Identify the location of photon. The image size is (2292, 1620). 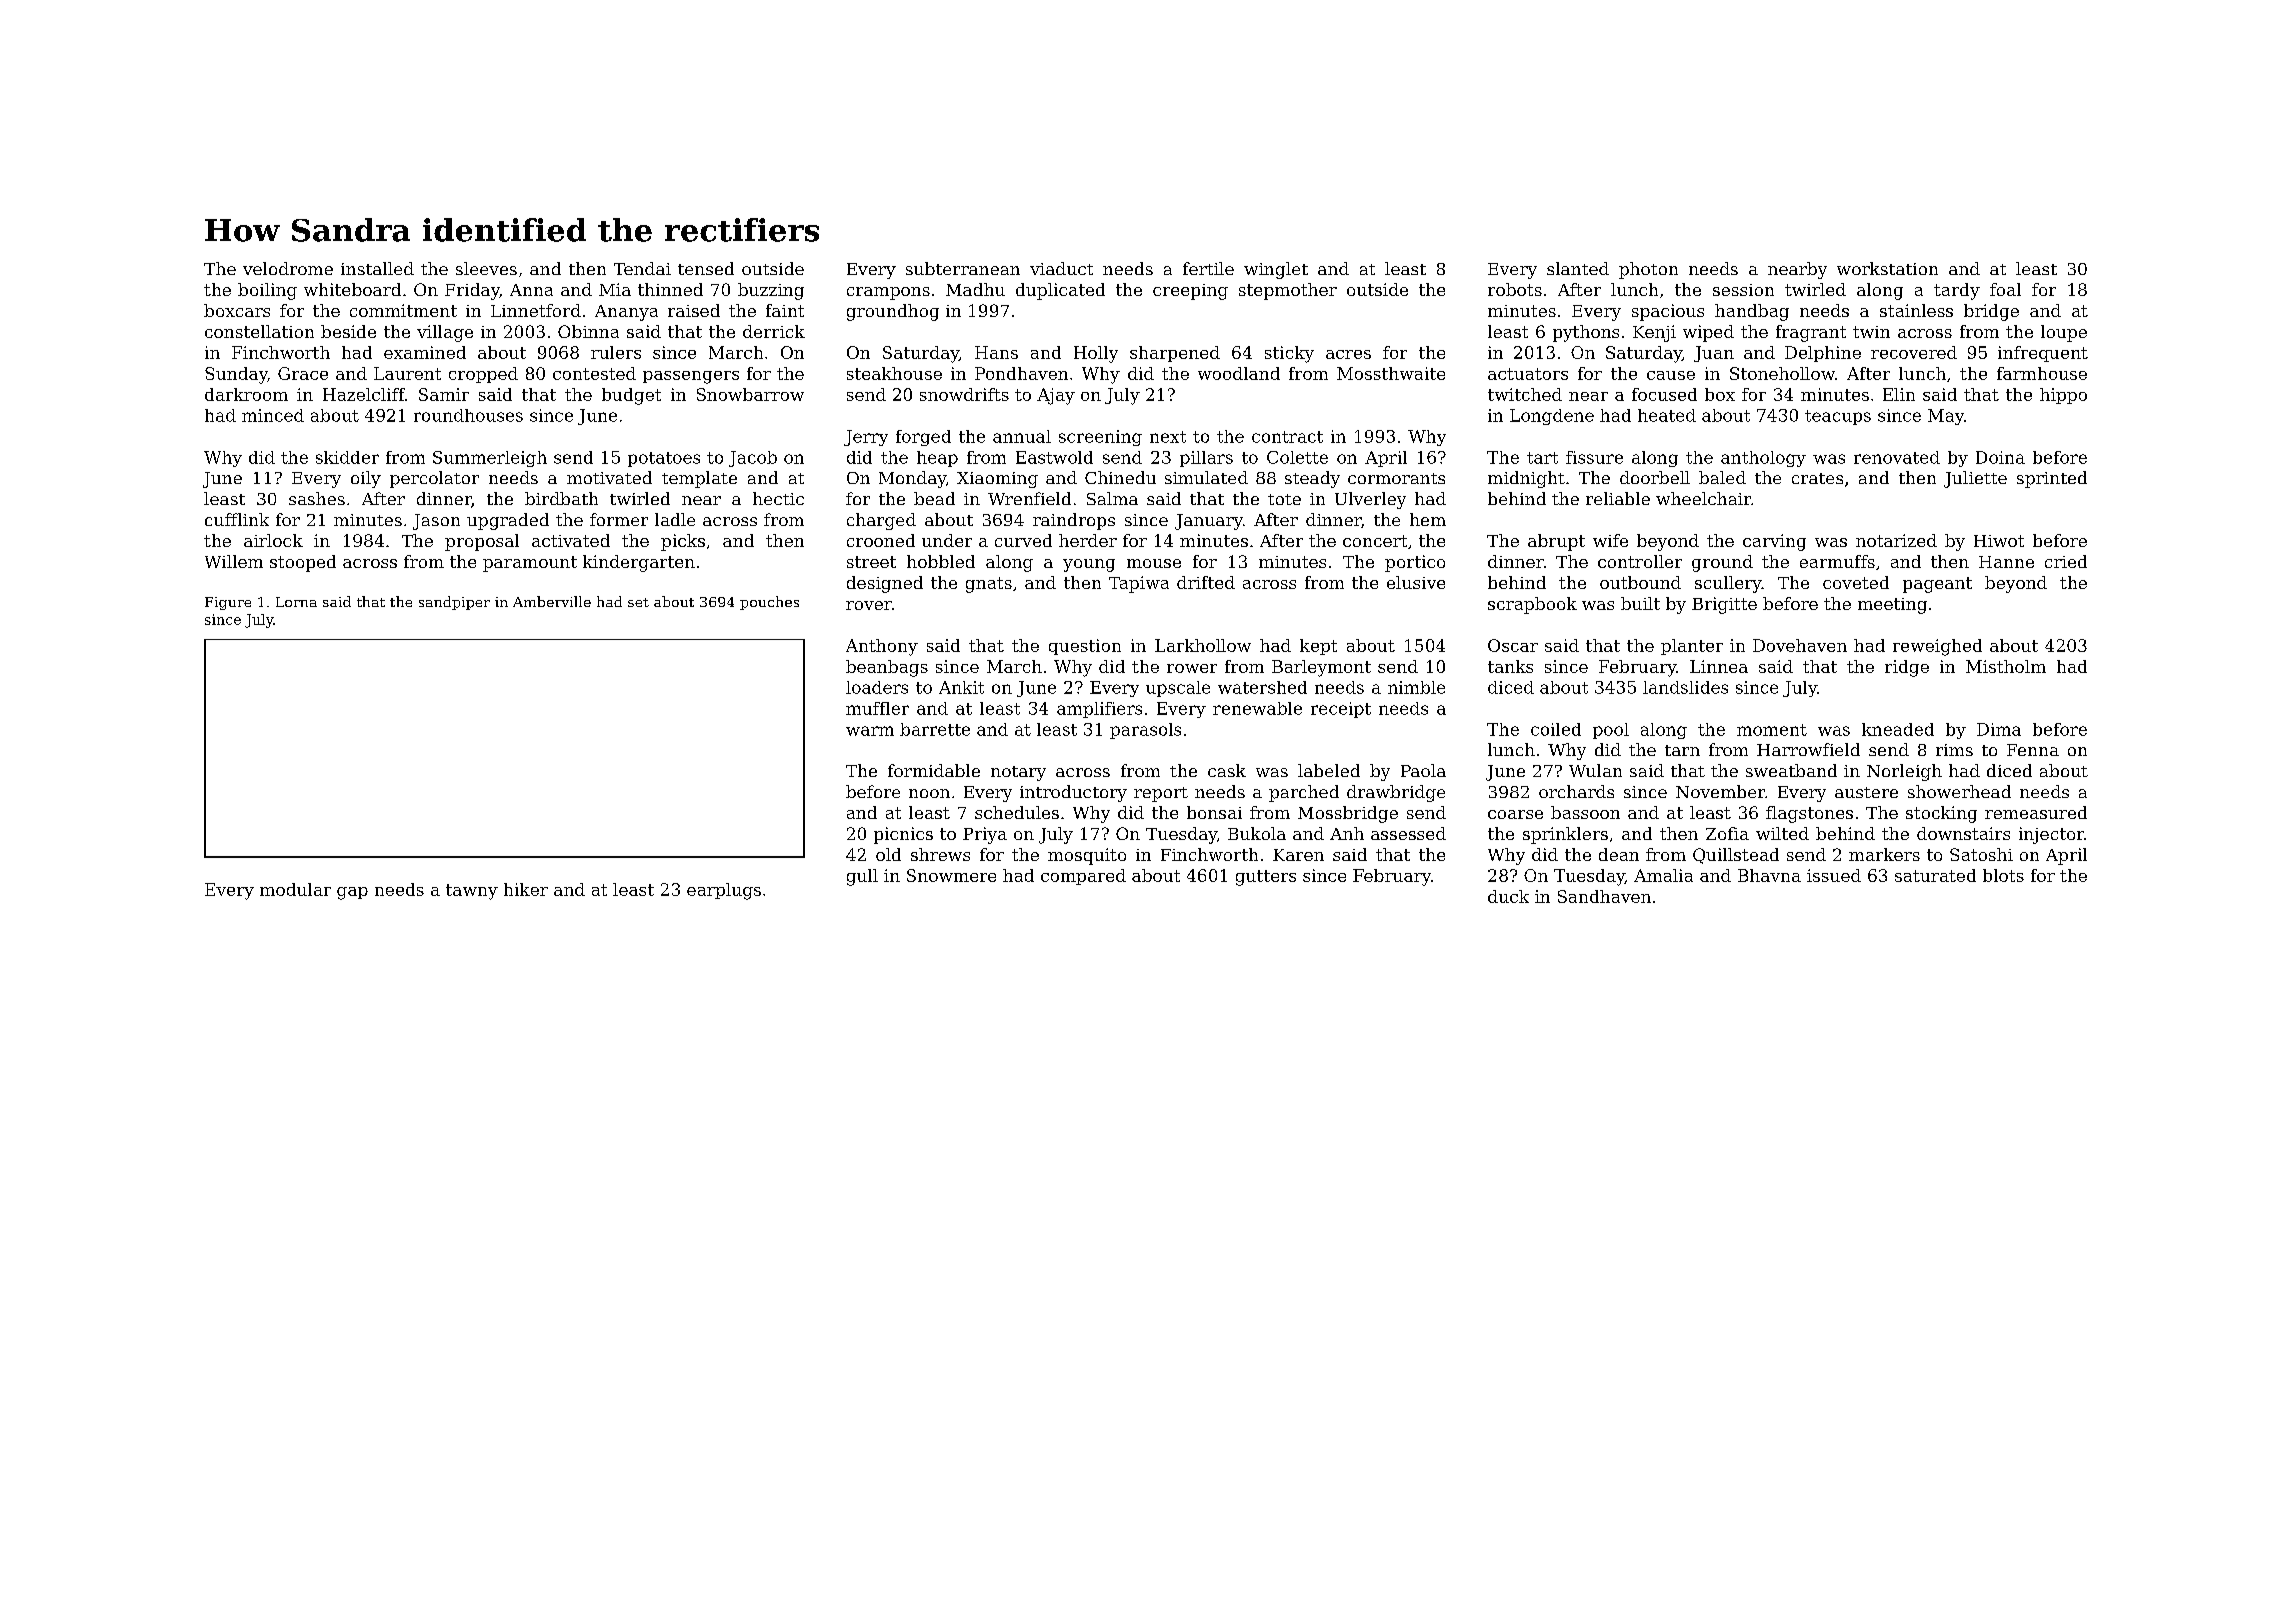
(1648, 270).
